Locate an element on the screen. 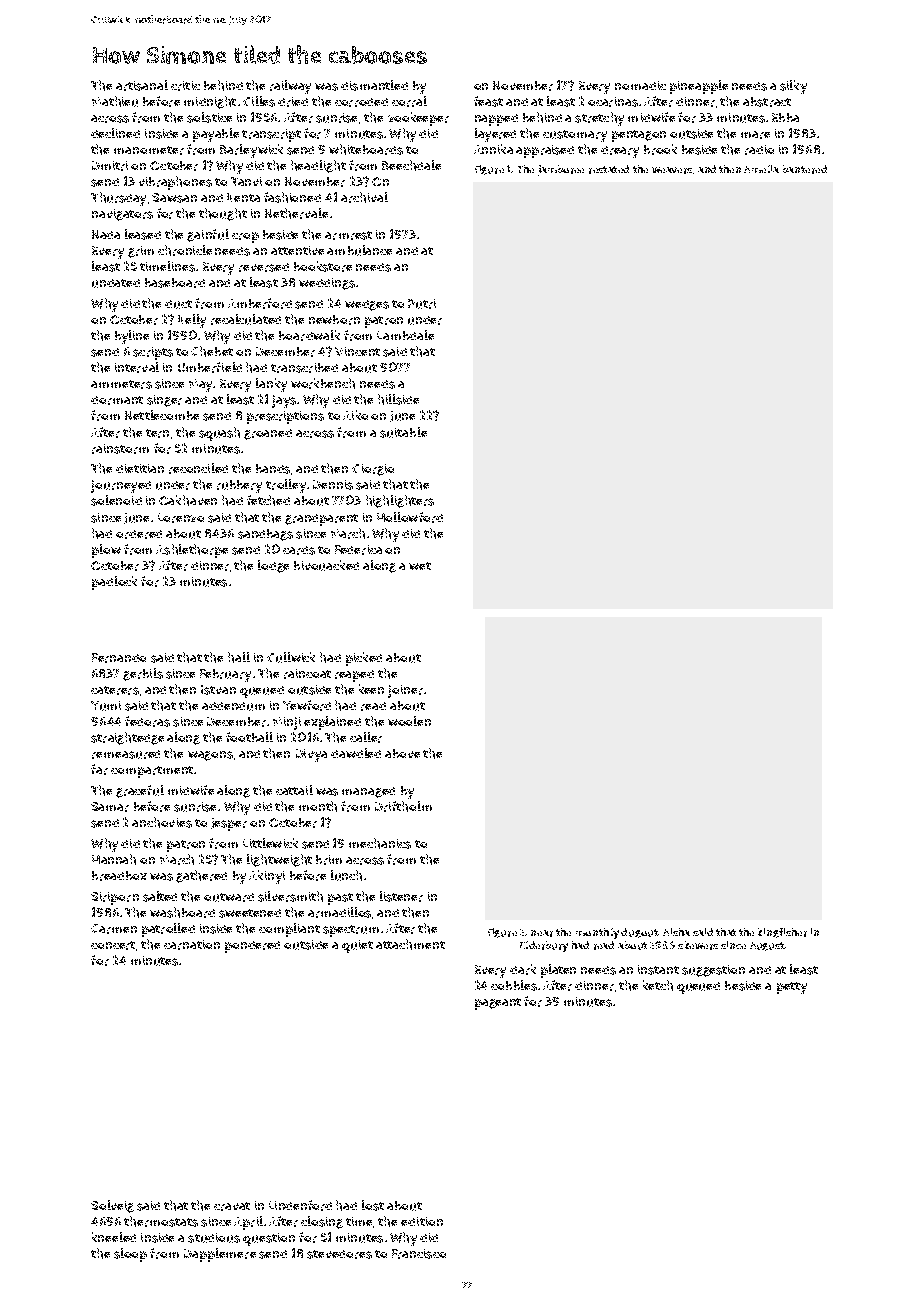 This screenshot has width=924, height=1308. brook is located at coordinates (660, 149).
